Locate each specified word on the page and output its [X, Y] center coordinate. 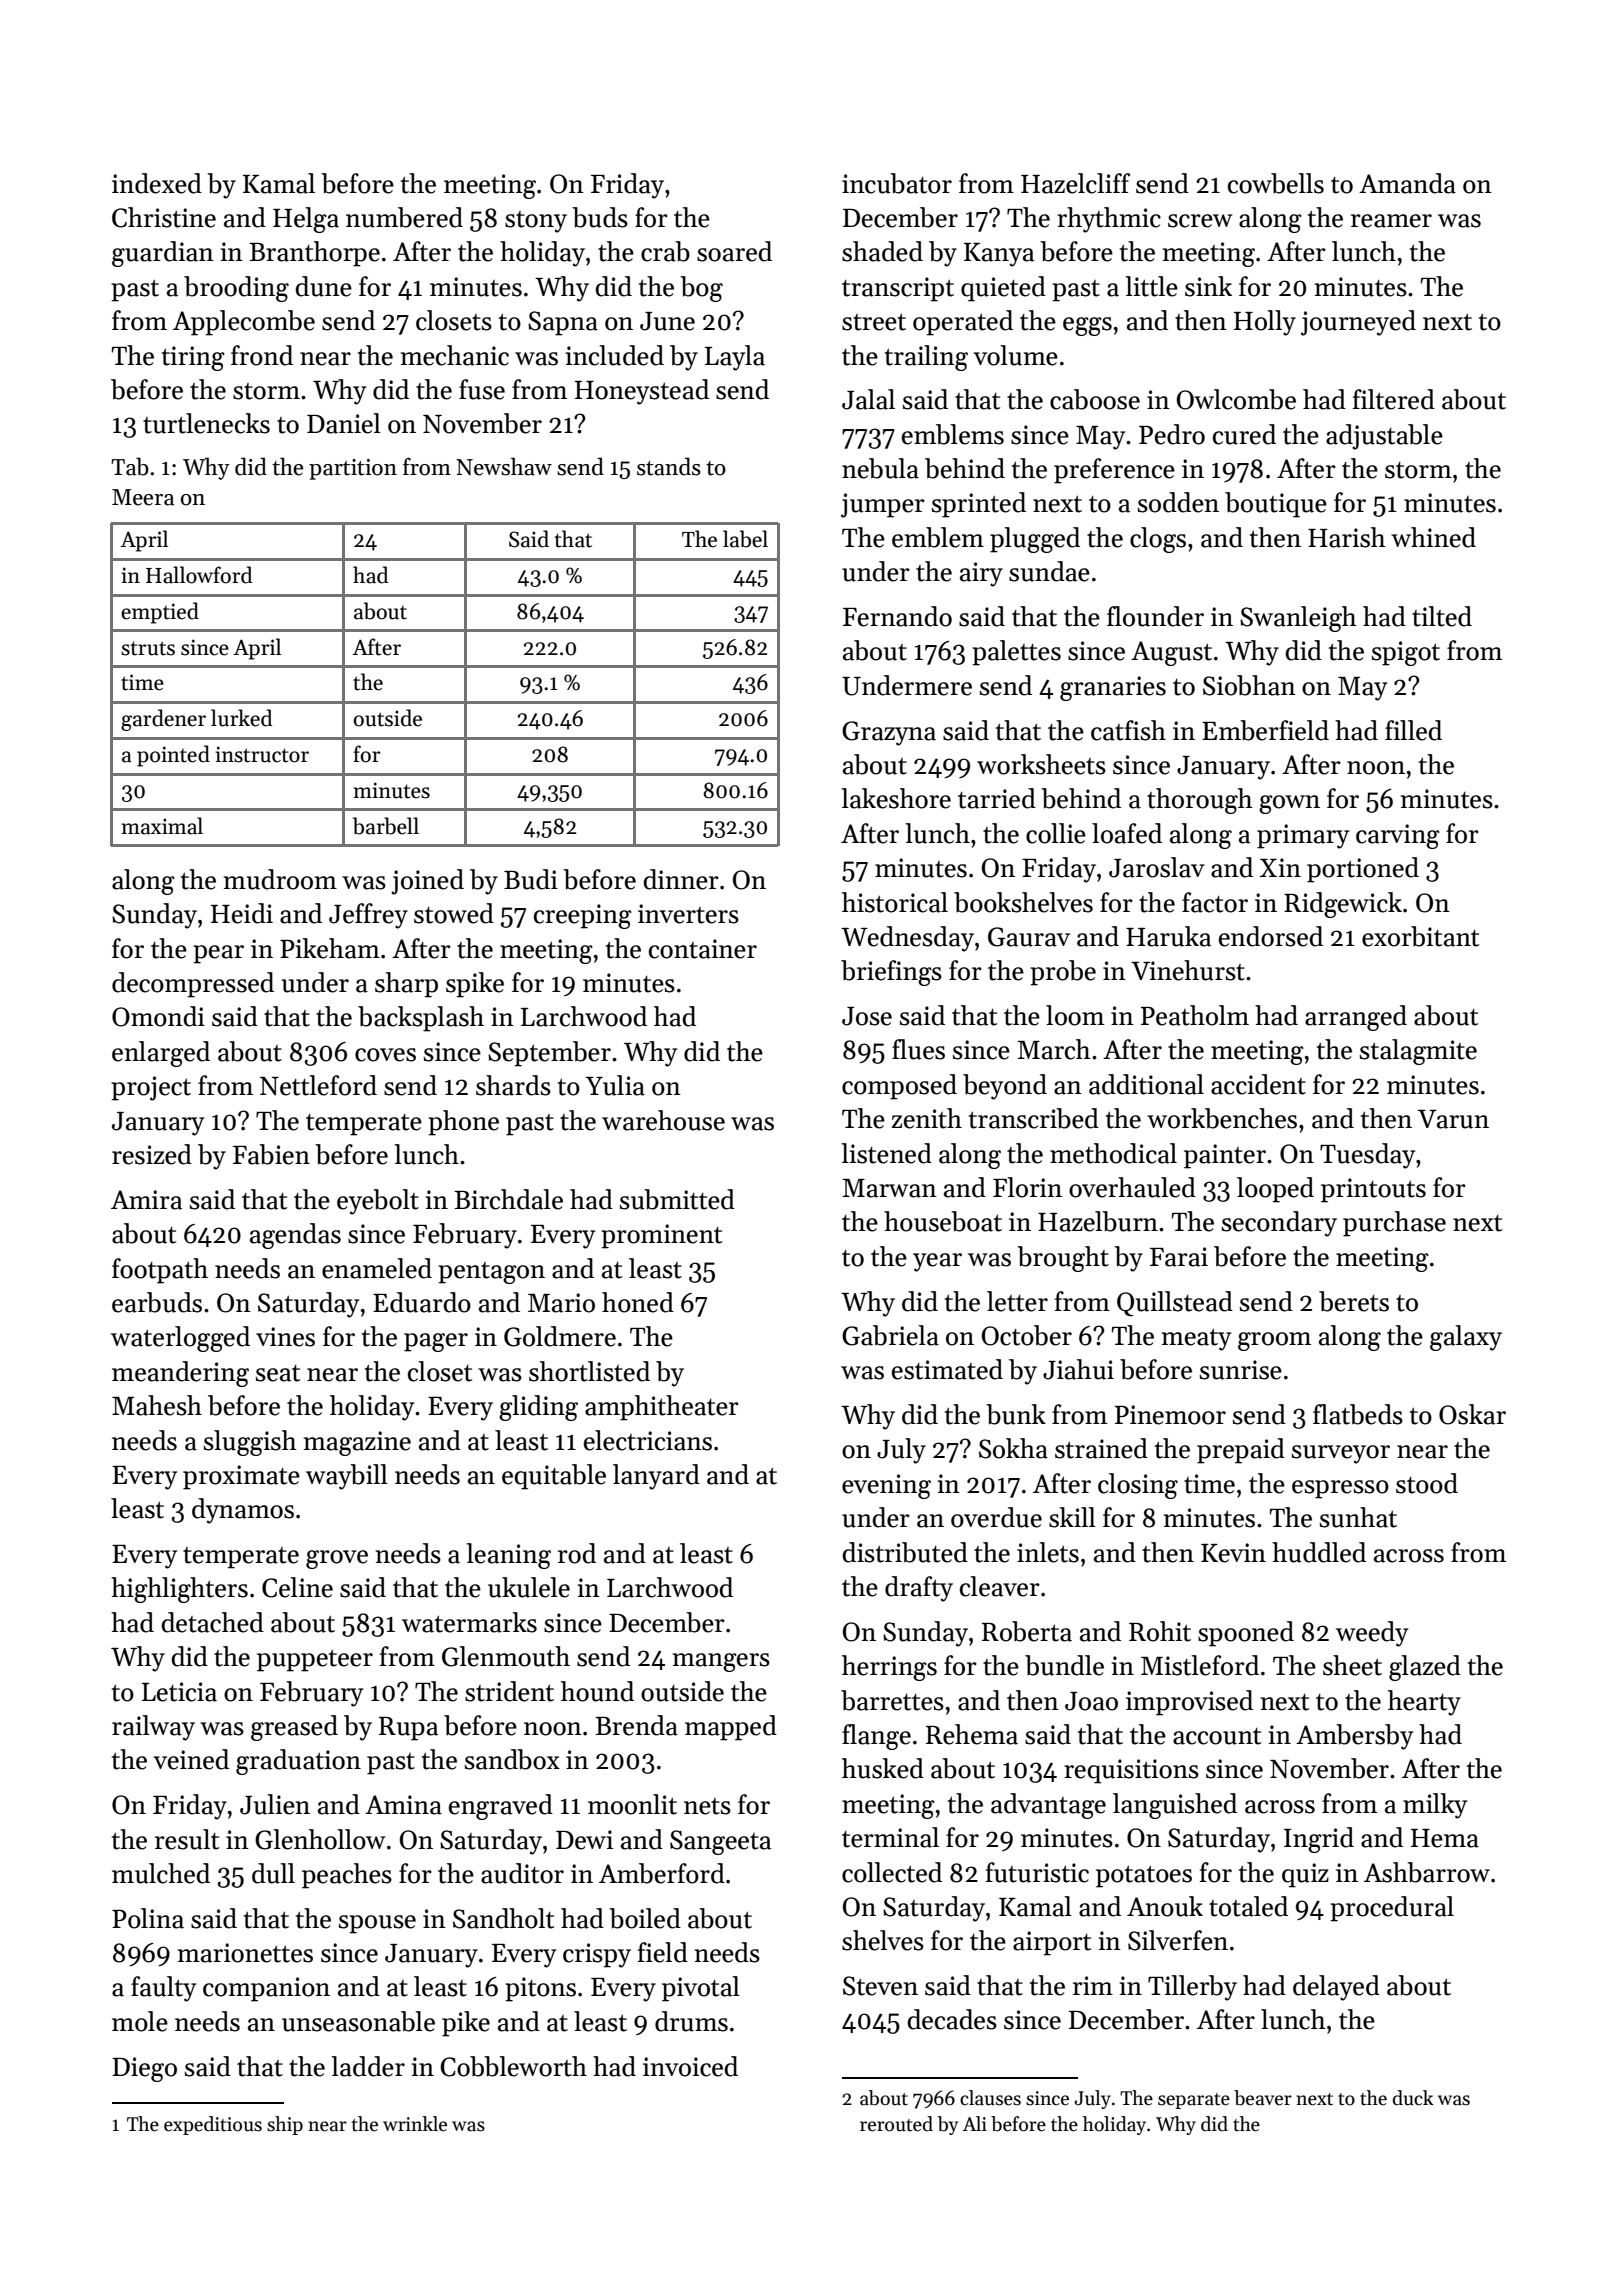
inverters [688, 914]
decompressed [193, 985]
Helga [306, 220]
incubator [897, 183]
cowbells [1276, 183]
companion [266, 1989]
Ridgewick [1343, 905]
